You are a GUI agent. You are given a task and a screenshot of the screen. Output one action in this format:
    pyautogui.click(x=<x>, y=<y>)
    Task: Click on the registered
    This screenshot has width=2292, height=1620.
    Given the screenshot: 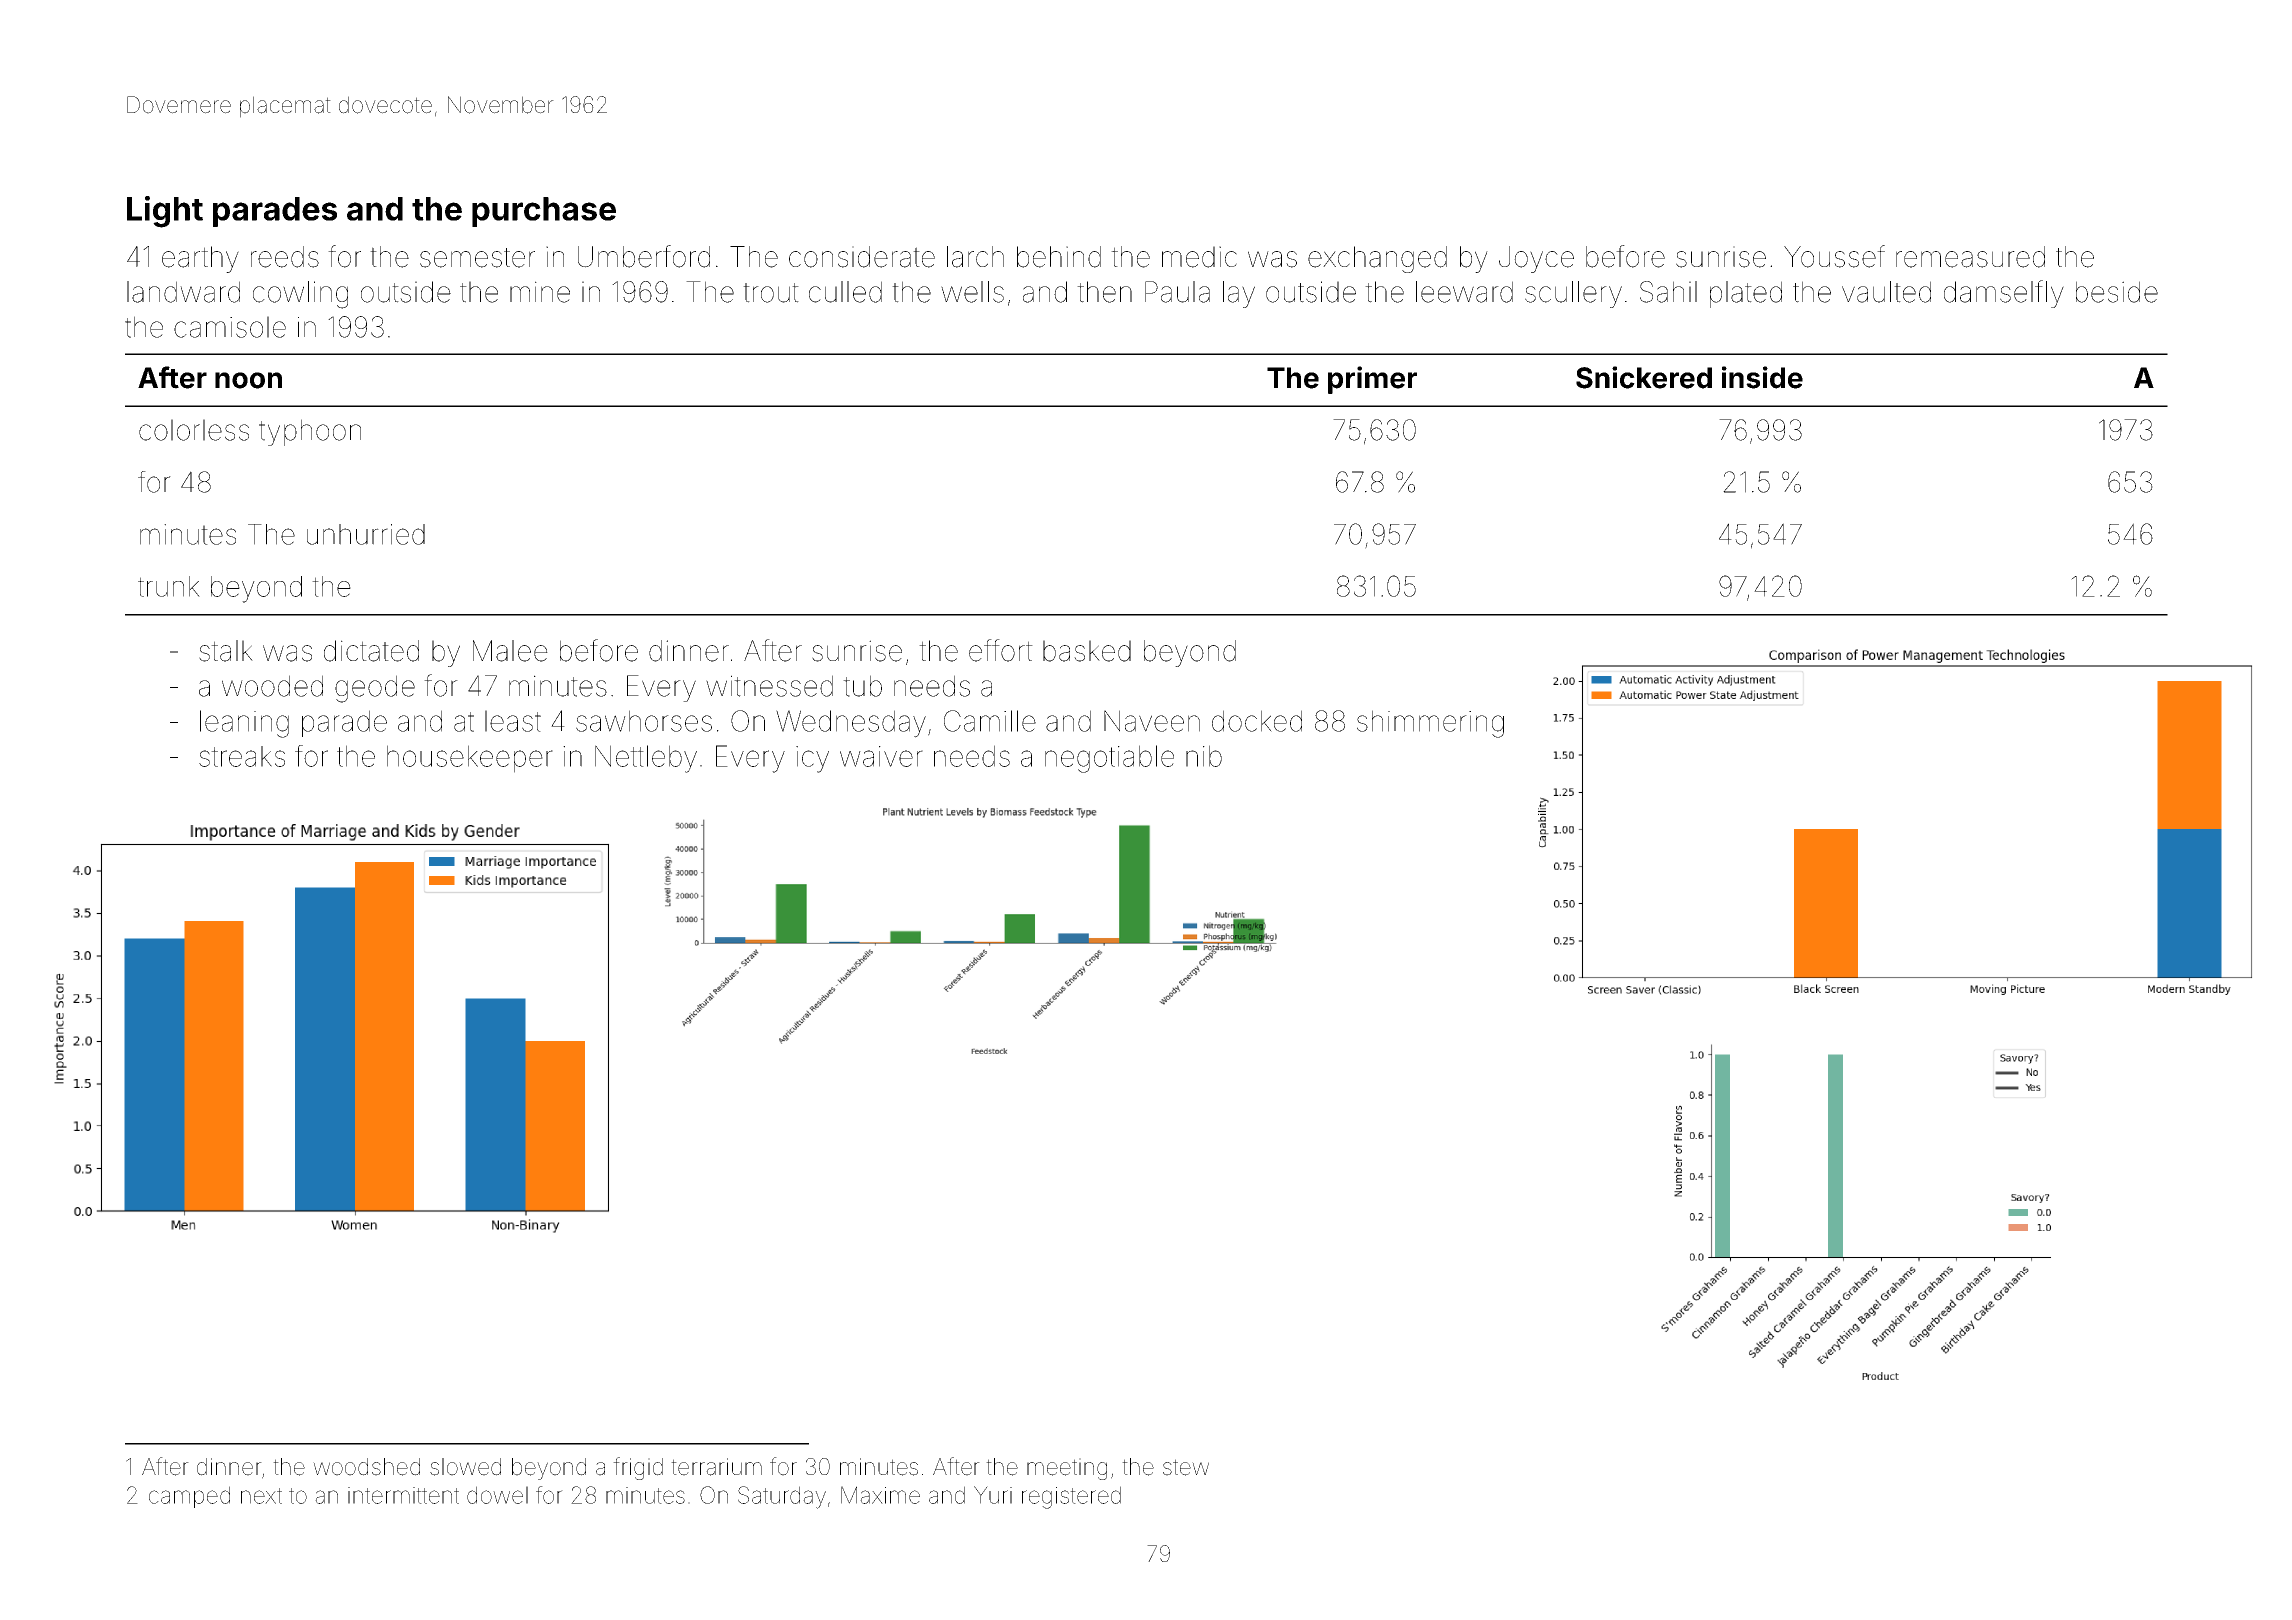 What is the action you would take?
    pyautogui.click(x=1071, y=1497)
